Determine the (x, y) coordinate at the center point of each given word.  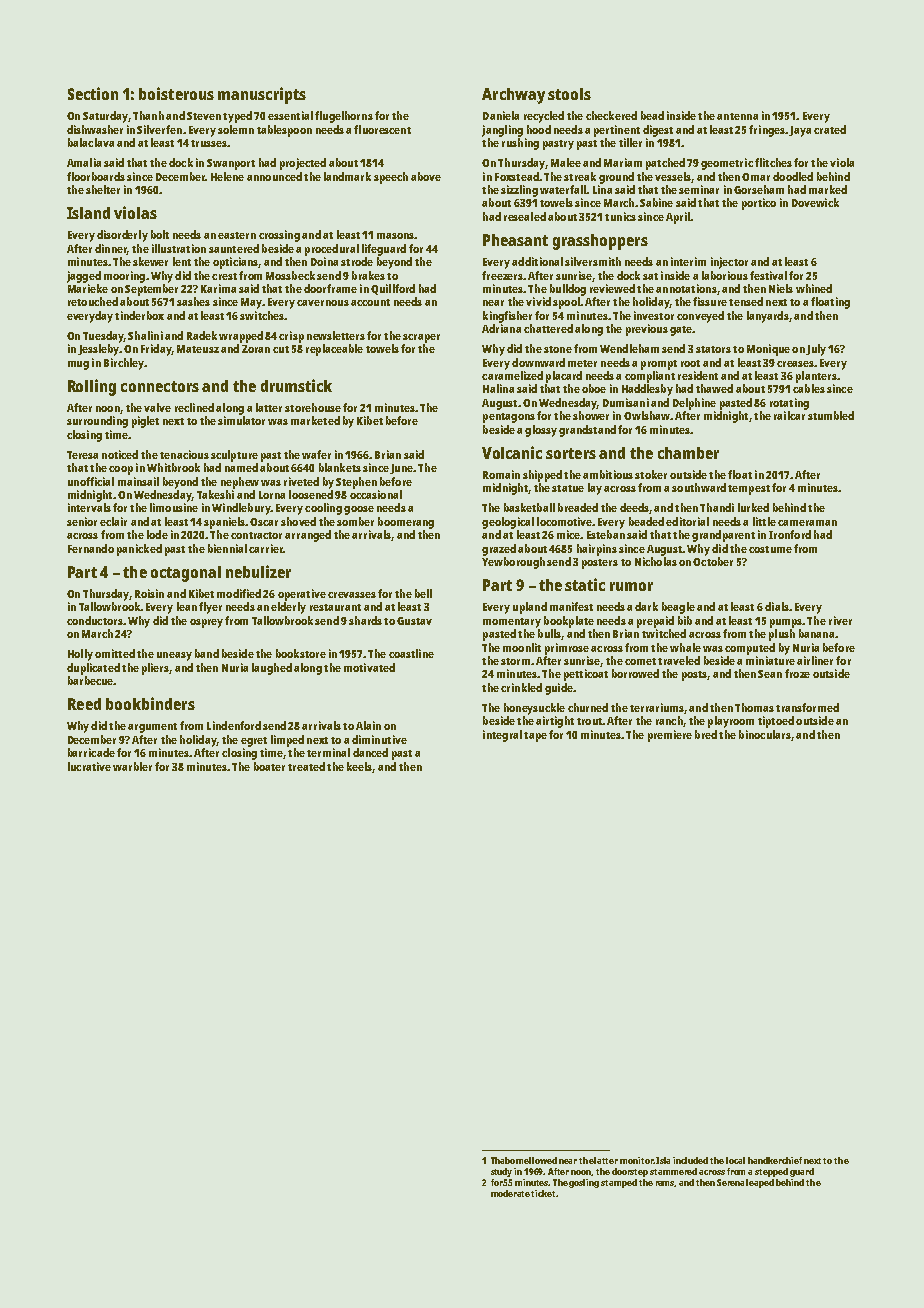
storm (515, 661)
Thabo (504, 1160)
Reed (84, 704)
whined (814, 288)
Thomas (754, 707)
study (503, 1172)
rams (665, 1184)
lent (182, 261)
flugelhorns (344, 117)
